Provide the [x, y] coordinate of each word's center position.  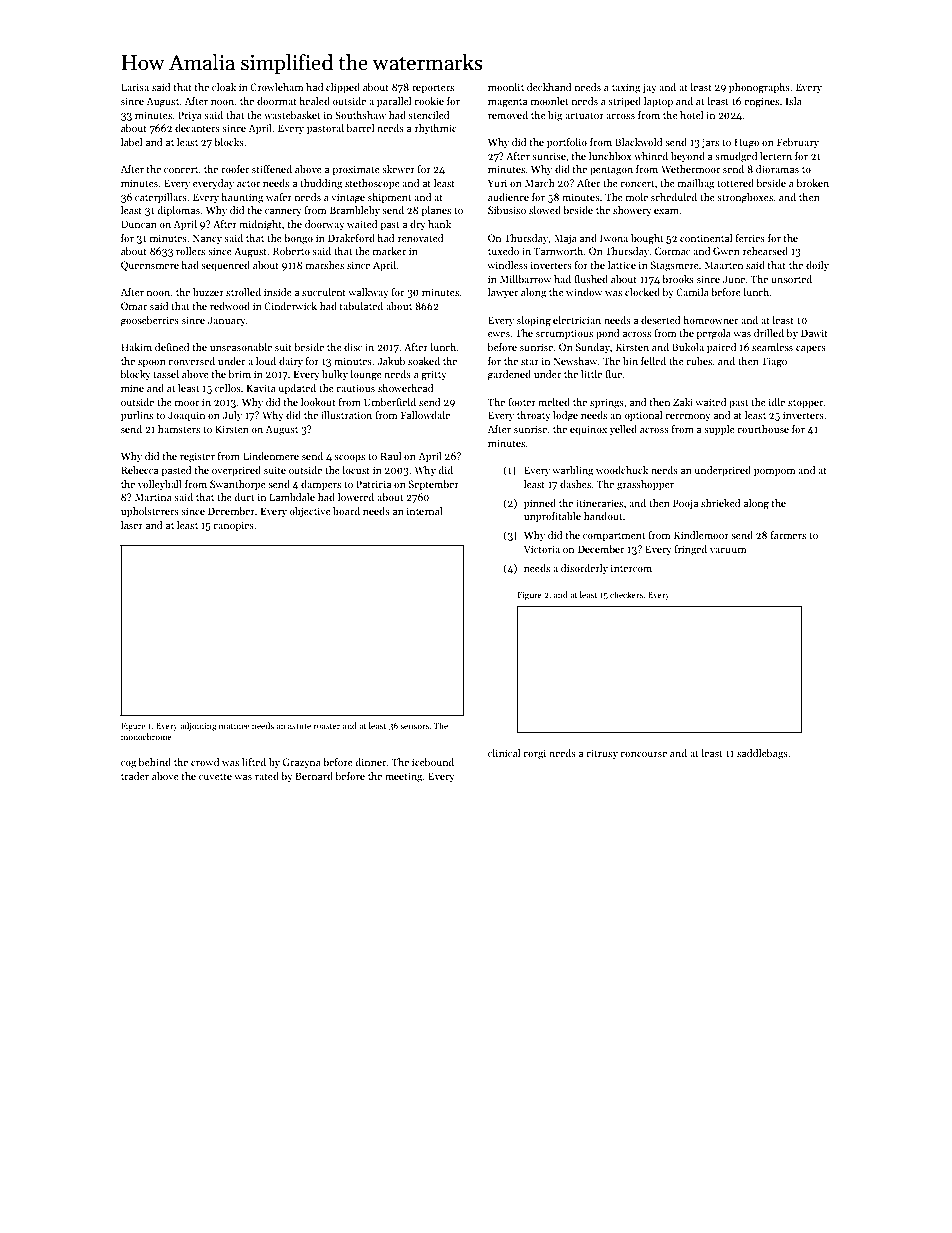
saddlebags [762, 754]
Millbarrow [525, 279]
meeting [404, 777]
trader [135, 776]
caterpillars [161, 198]
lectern [776, 156]
